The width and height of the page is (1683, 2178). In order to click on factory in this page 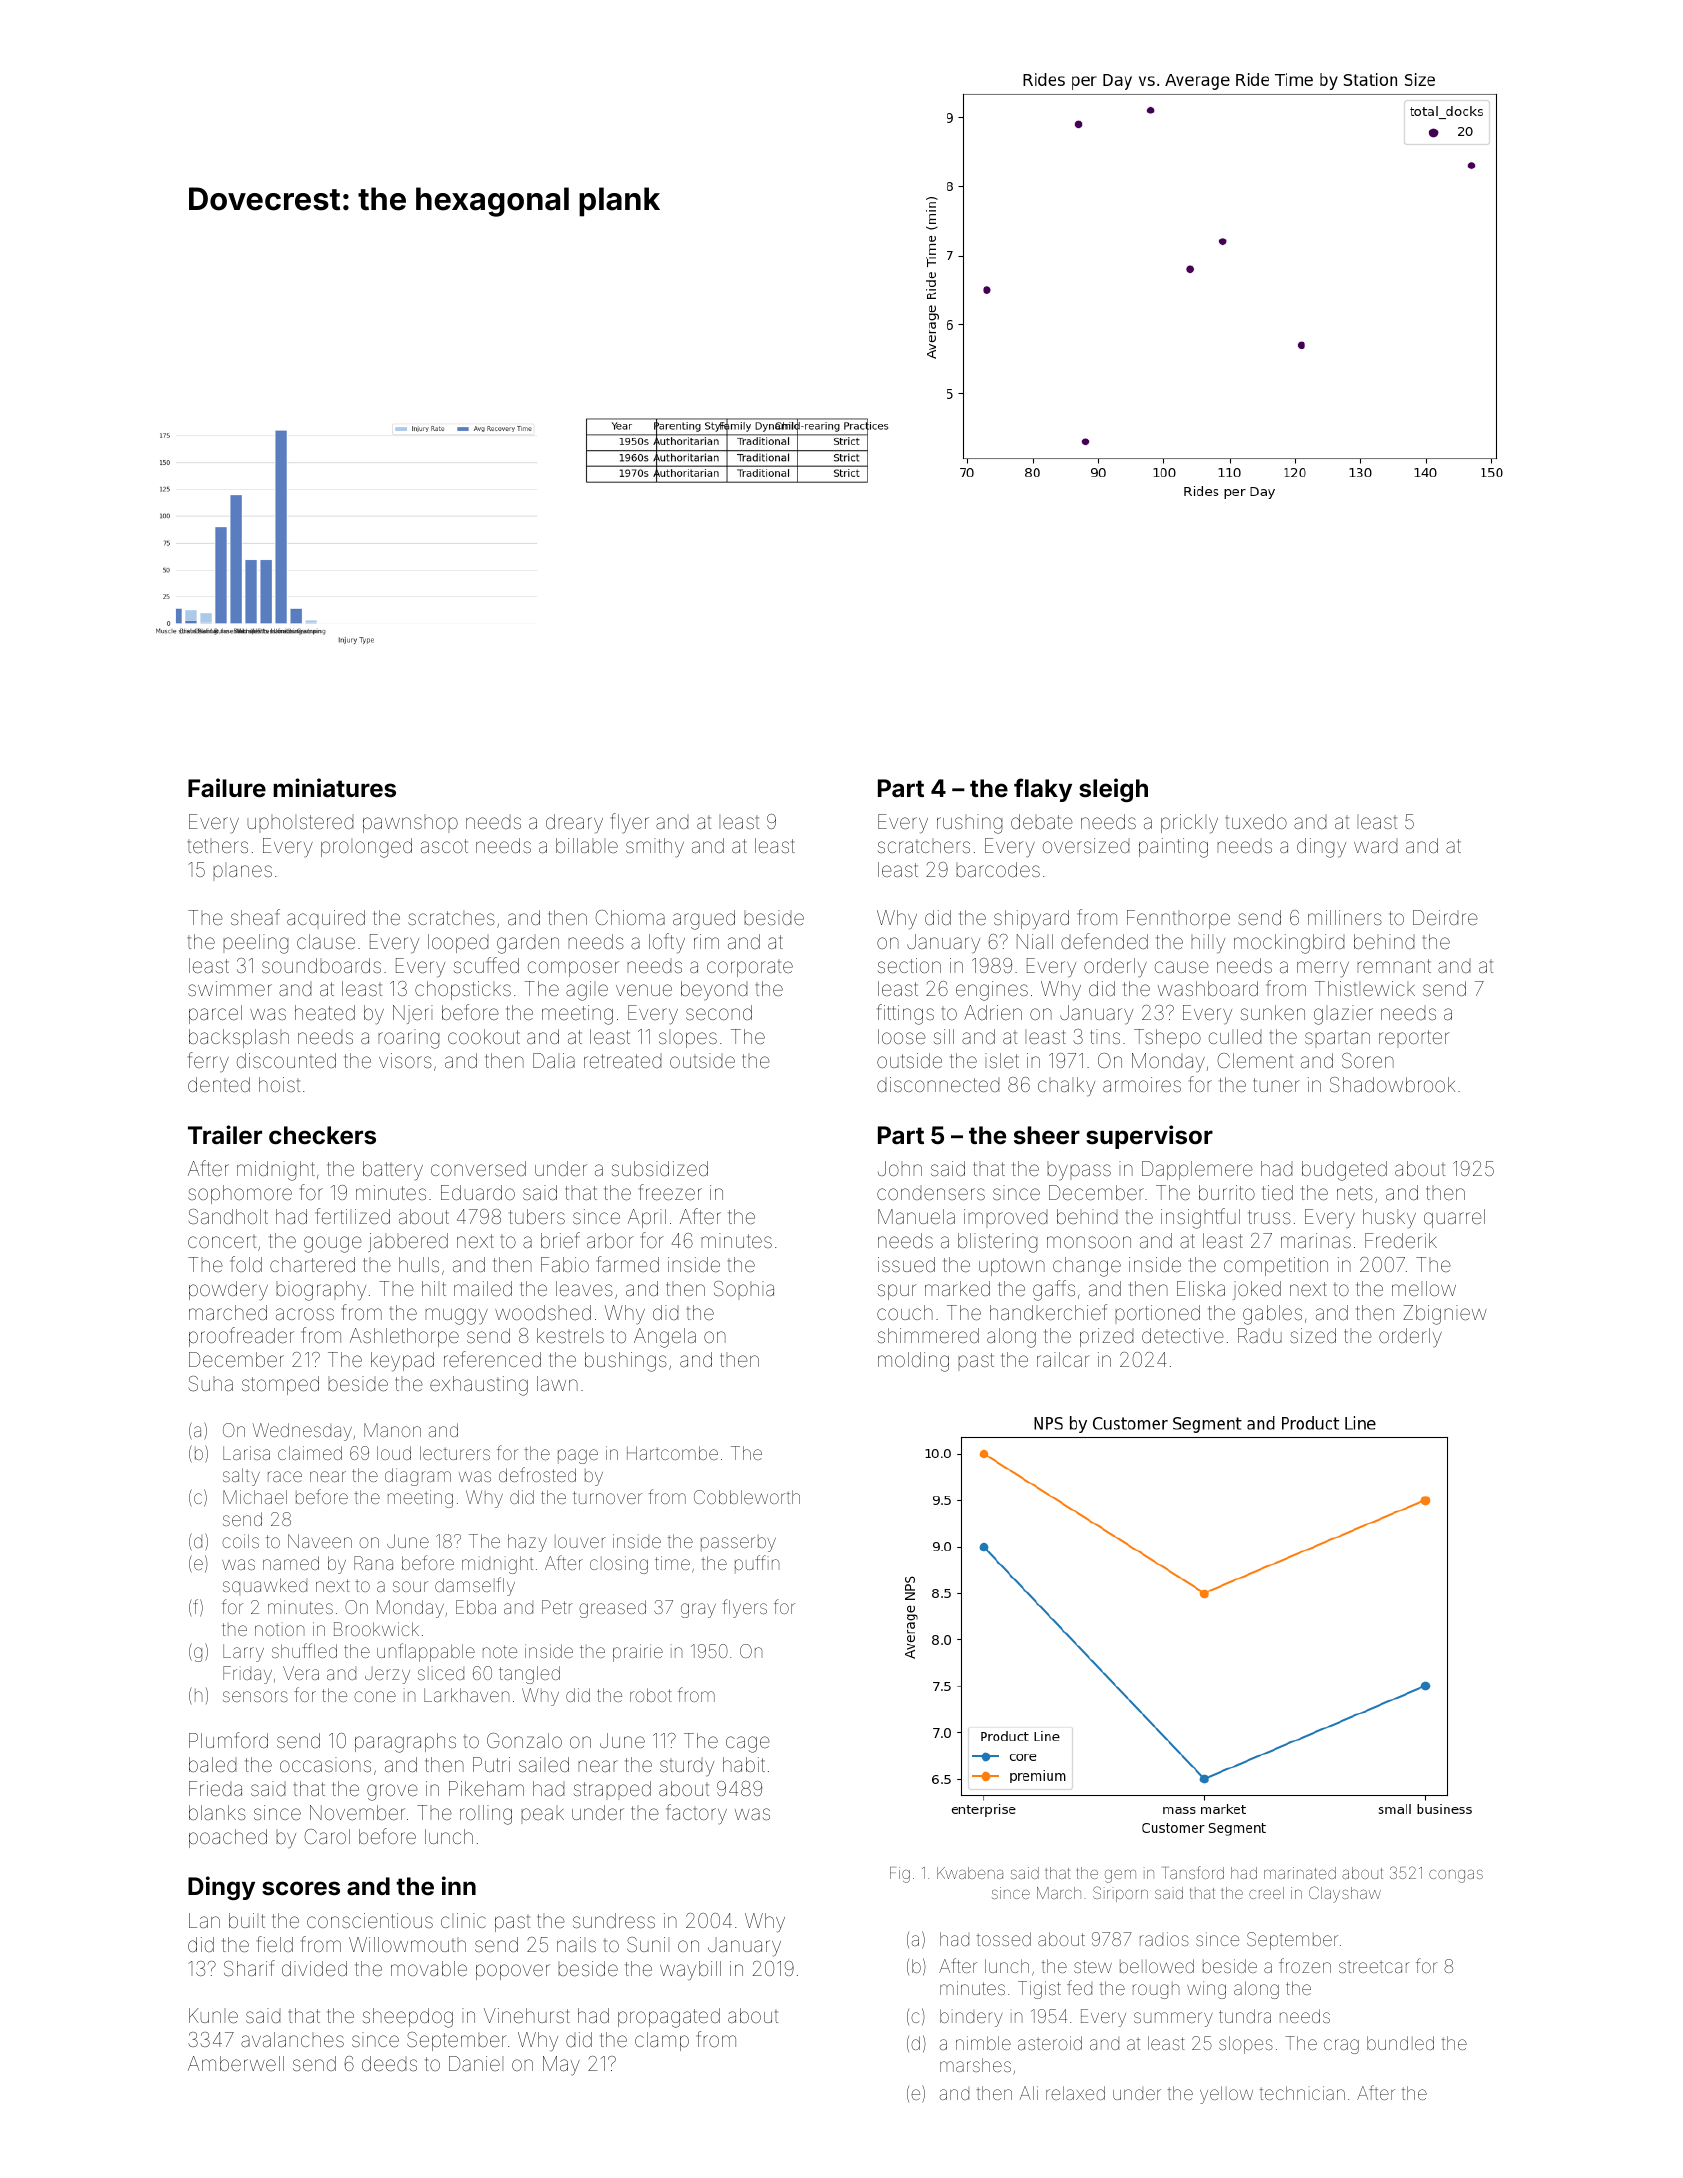, I will do `click(696, 1814)`.
